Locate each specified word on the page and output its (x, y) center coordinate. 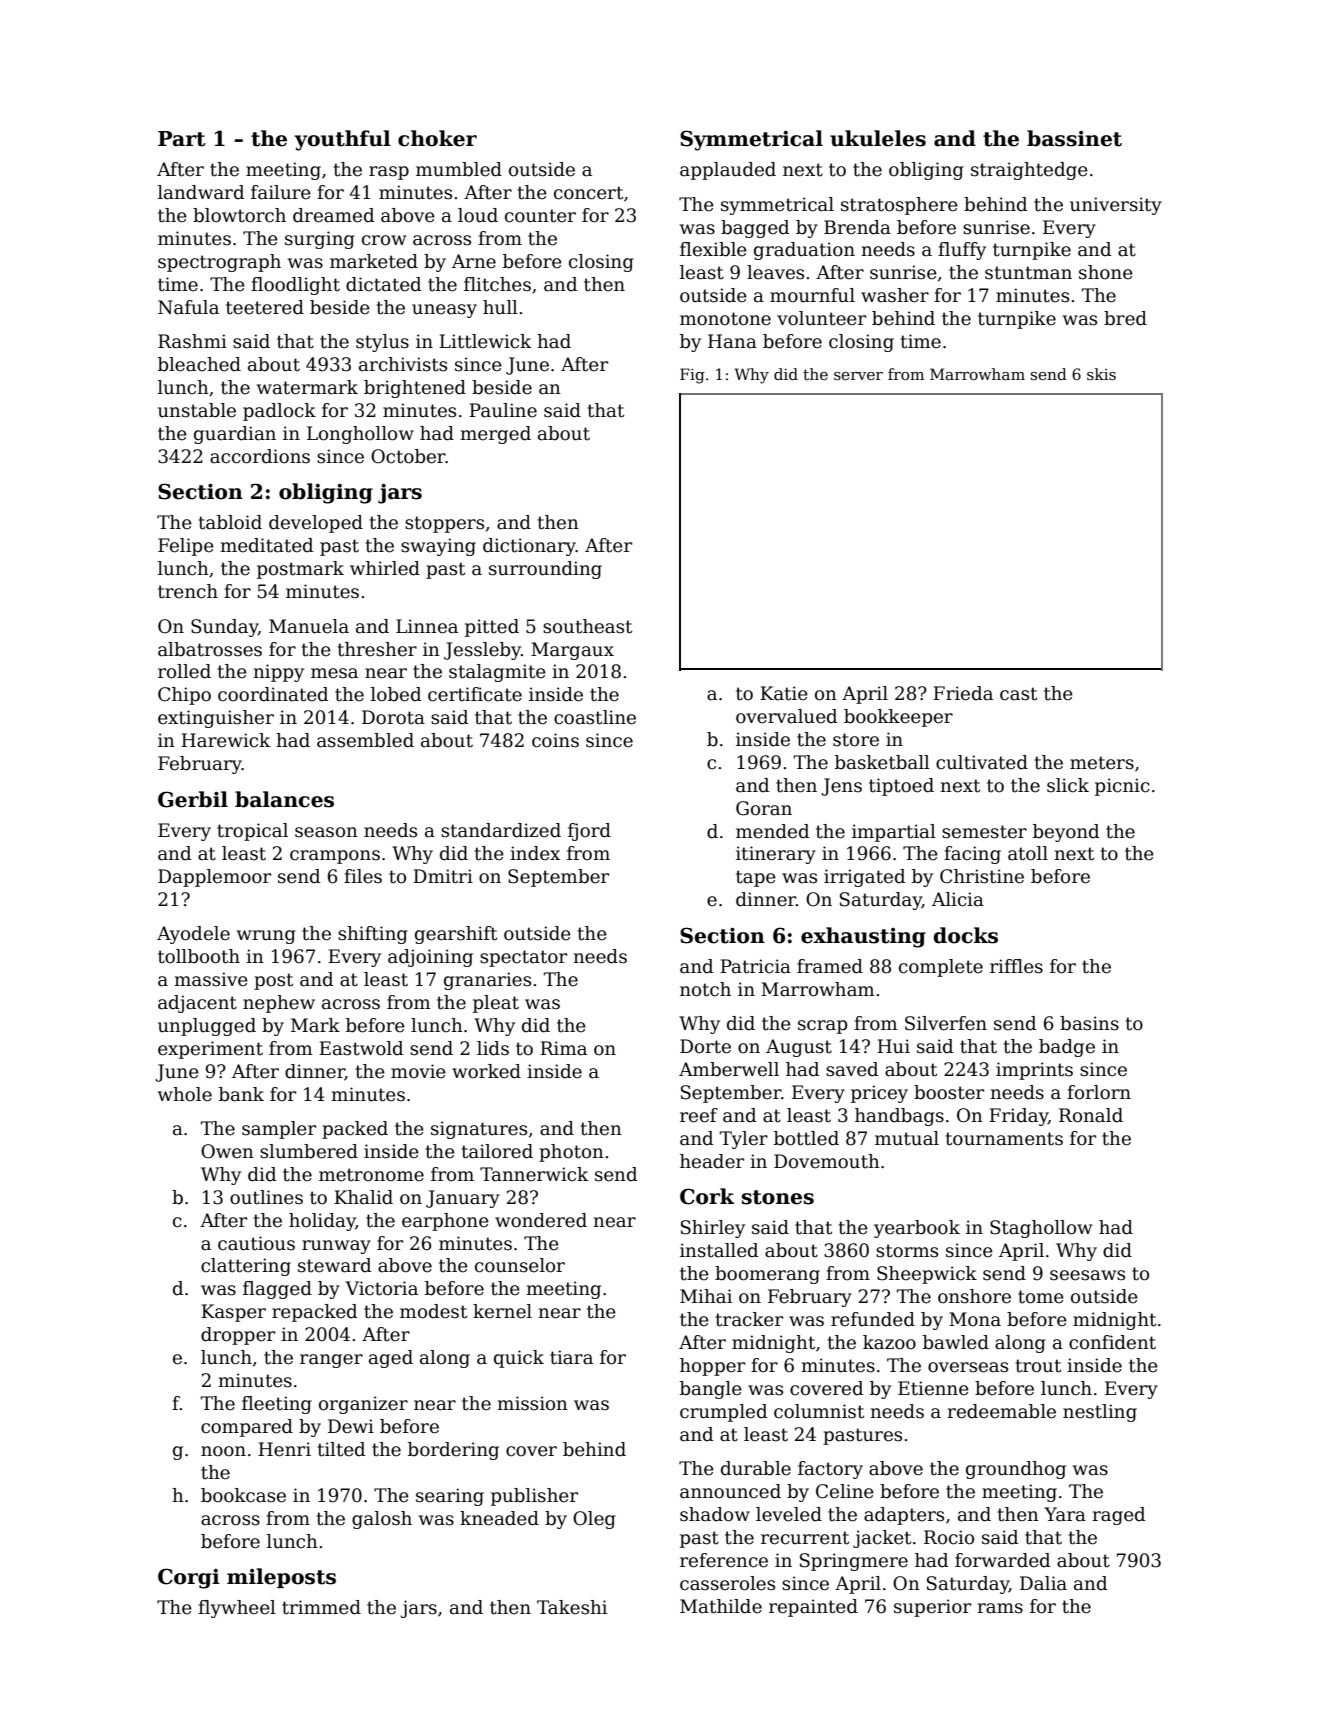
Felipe (186, 547)
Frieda (963, 693)
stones (778, 1197)
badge (1067, 1048)
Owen (227, 1151)
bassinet (1074, 138)
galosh (382, 1520)
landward (201, 192)
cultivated (982, 762)
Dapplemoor (214, 878)
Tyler (743, 1140)
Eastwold (361, 1048)
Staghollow (1041, 1229)
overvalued (786, 716)
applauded (728, 171)
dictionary (529, 547)
